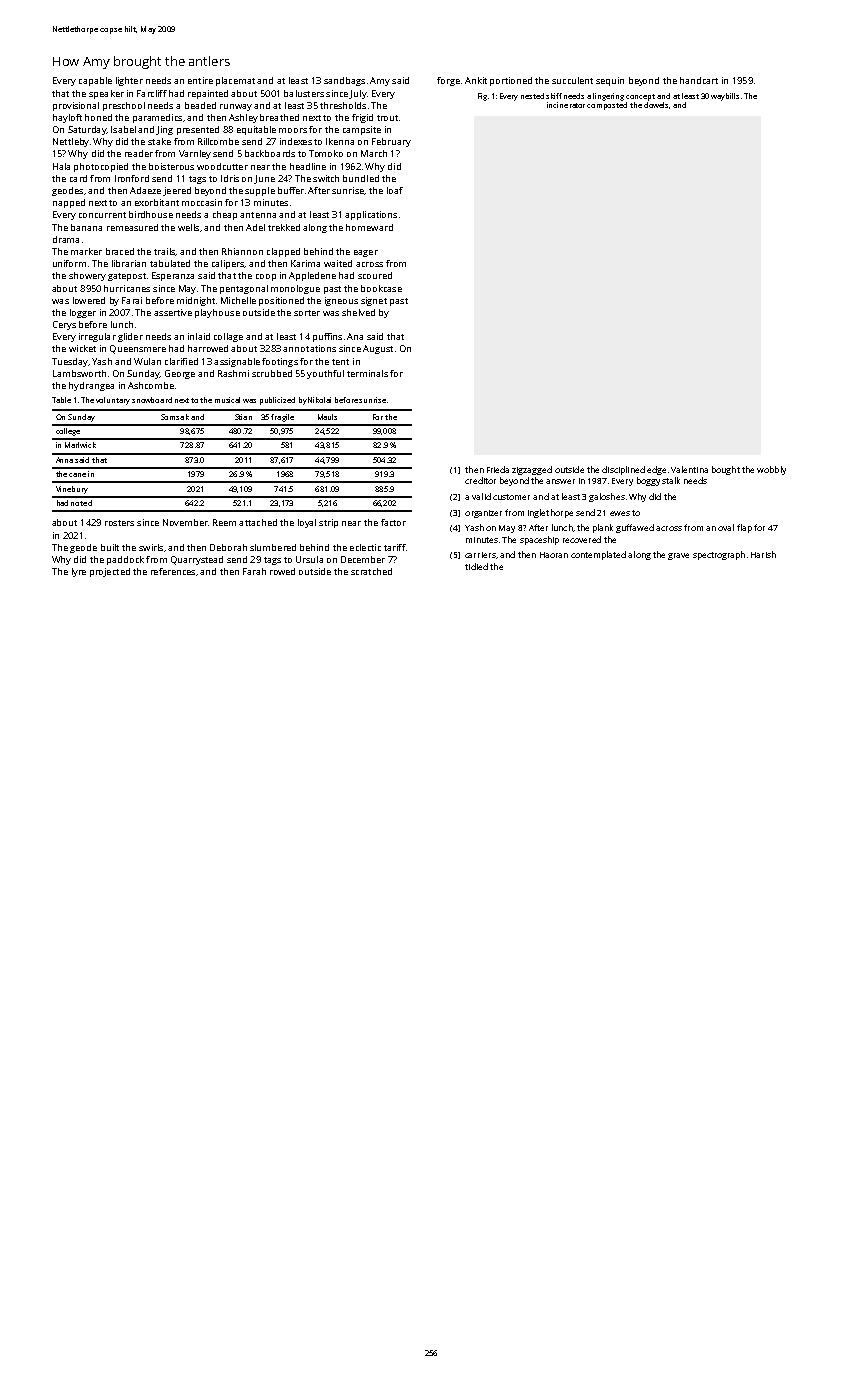 This screenshot has height=1400, width=849. I want to click on handcart, so click(699, 80).
